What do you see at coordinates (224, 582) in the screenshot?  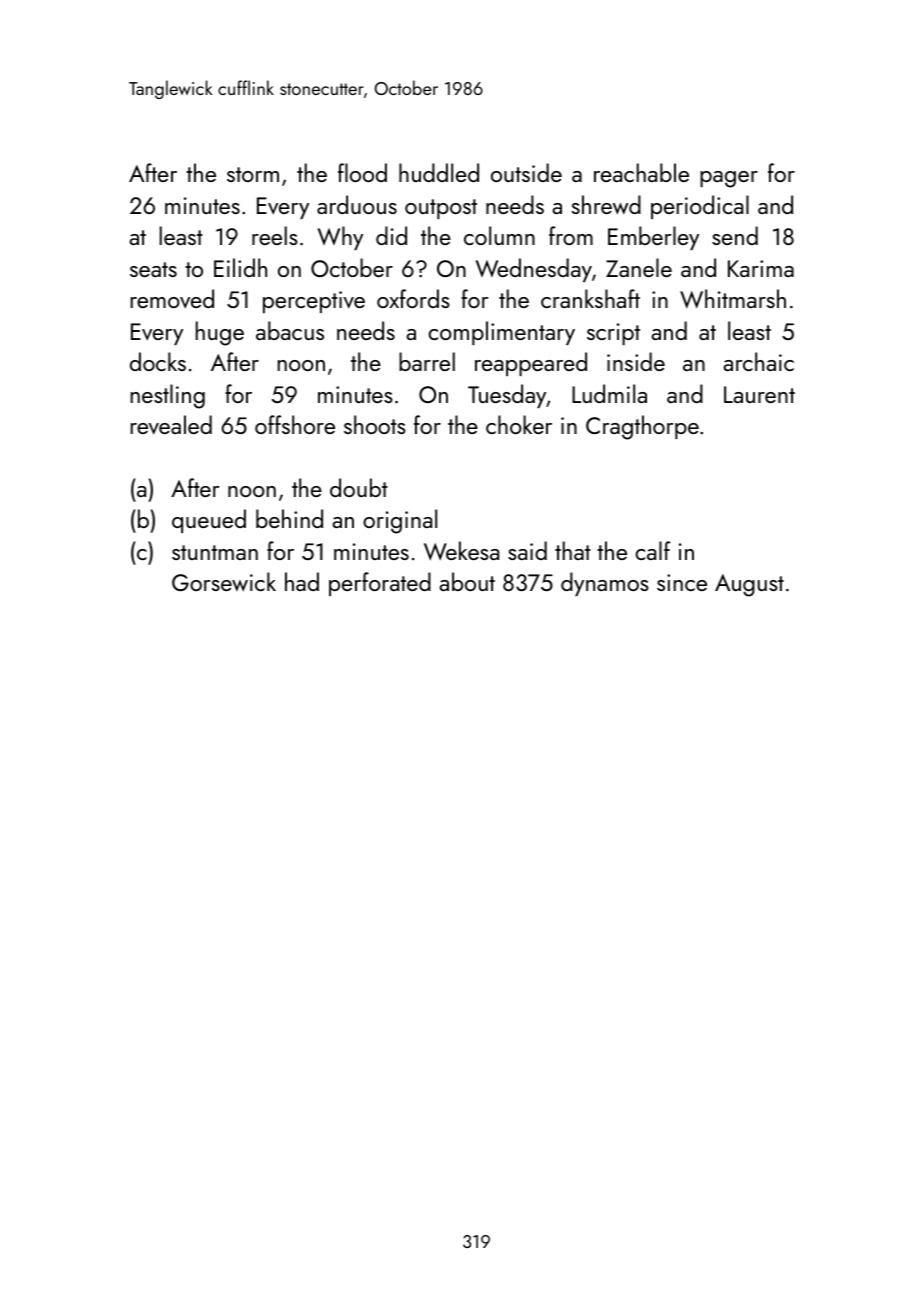 I see `Gorsewick` at bounding box center [224, 582].
